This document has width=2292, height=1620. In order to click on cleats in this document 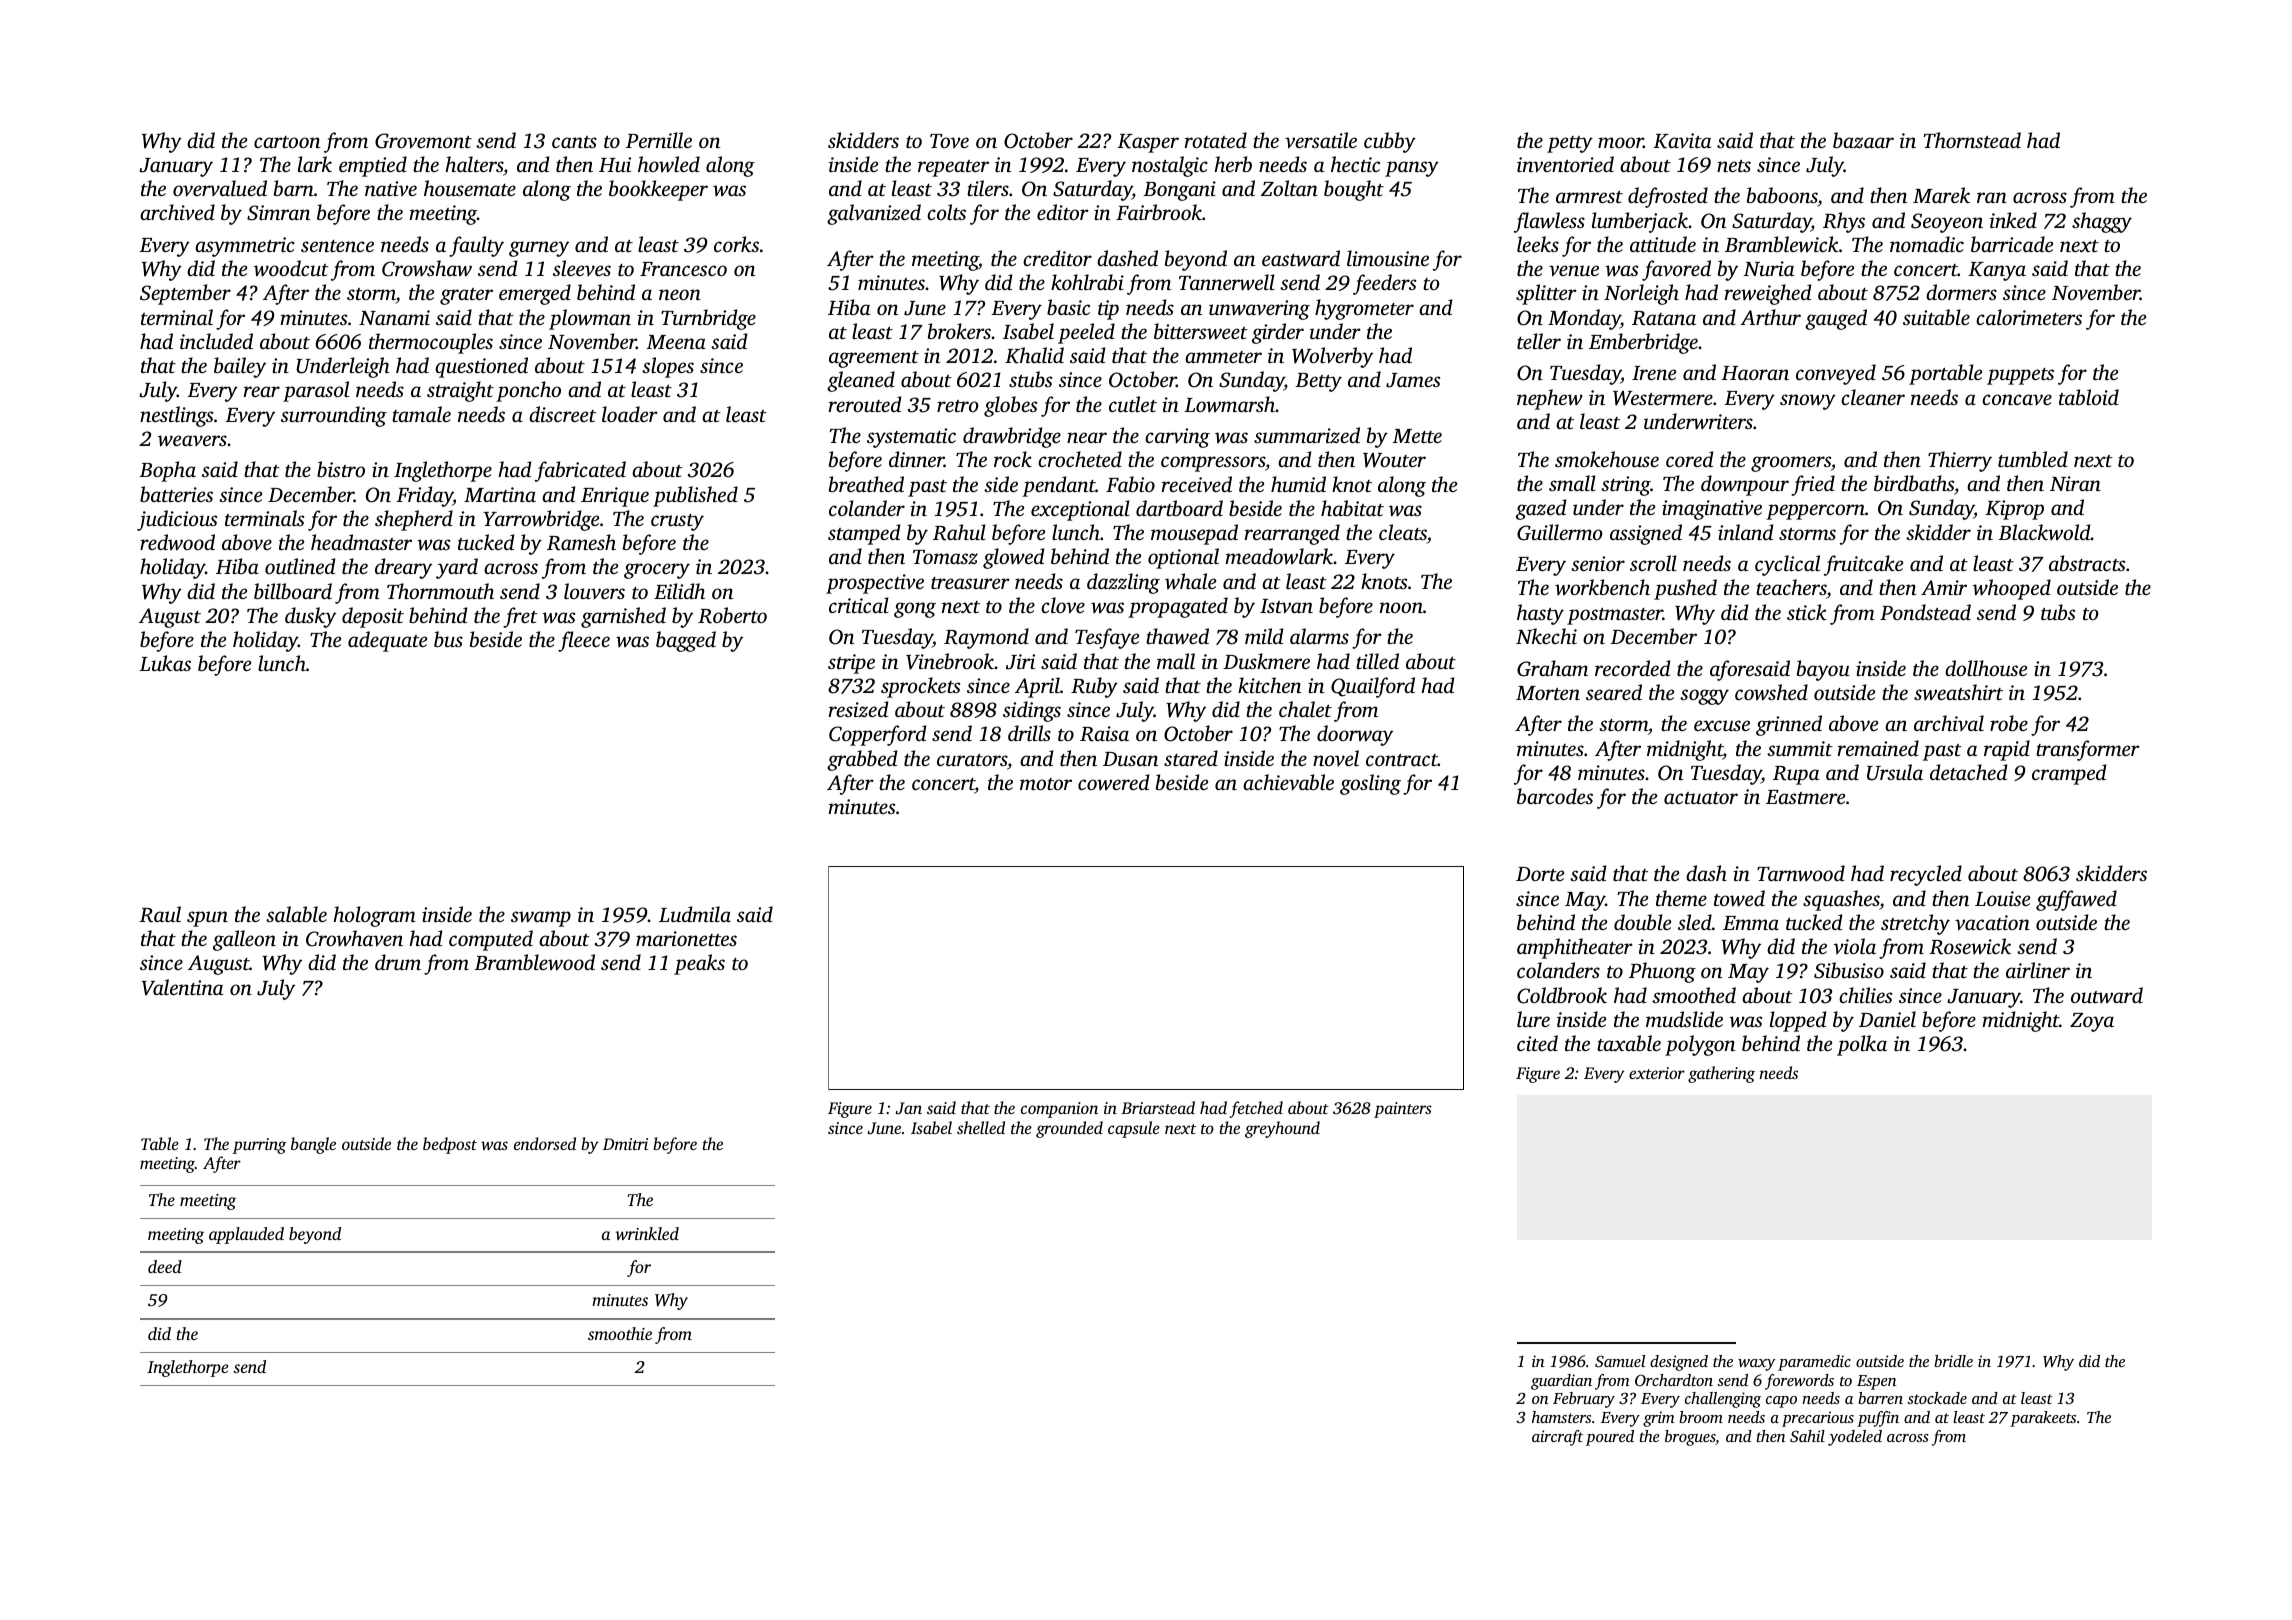, I will do `click(1403, 532)`.
